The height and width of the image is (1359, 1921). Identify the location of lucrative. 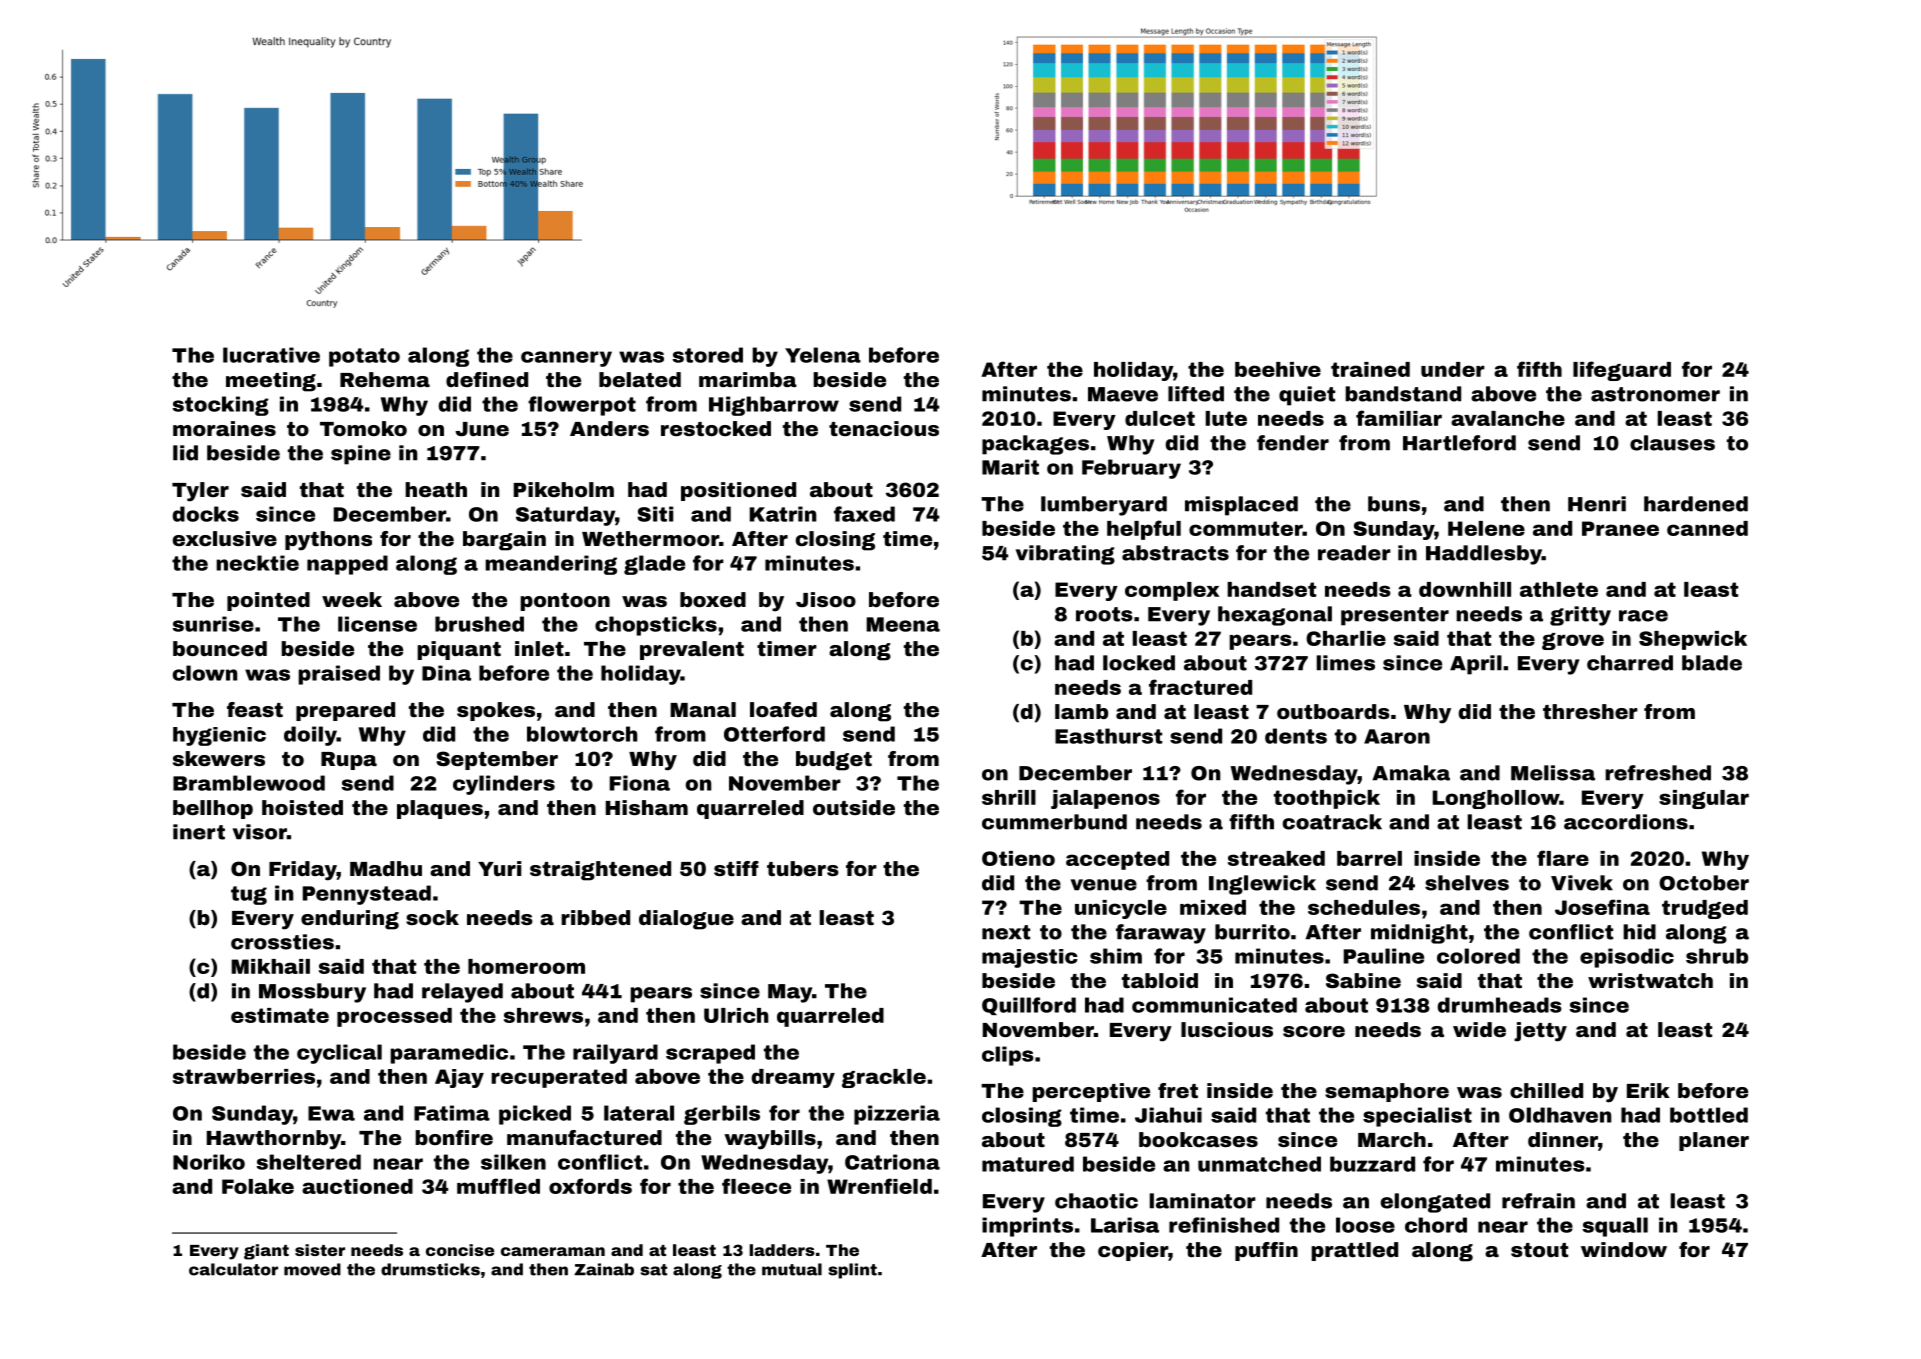
(271, 355).
